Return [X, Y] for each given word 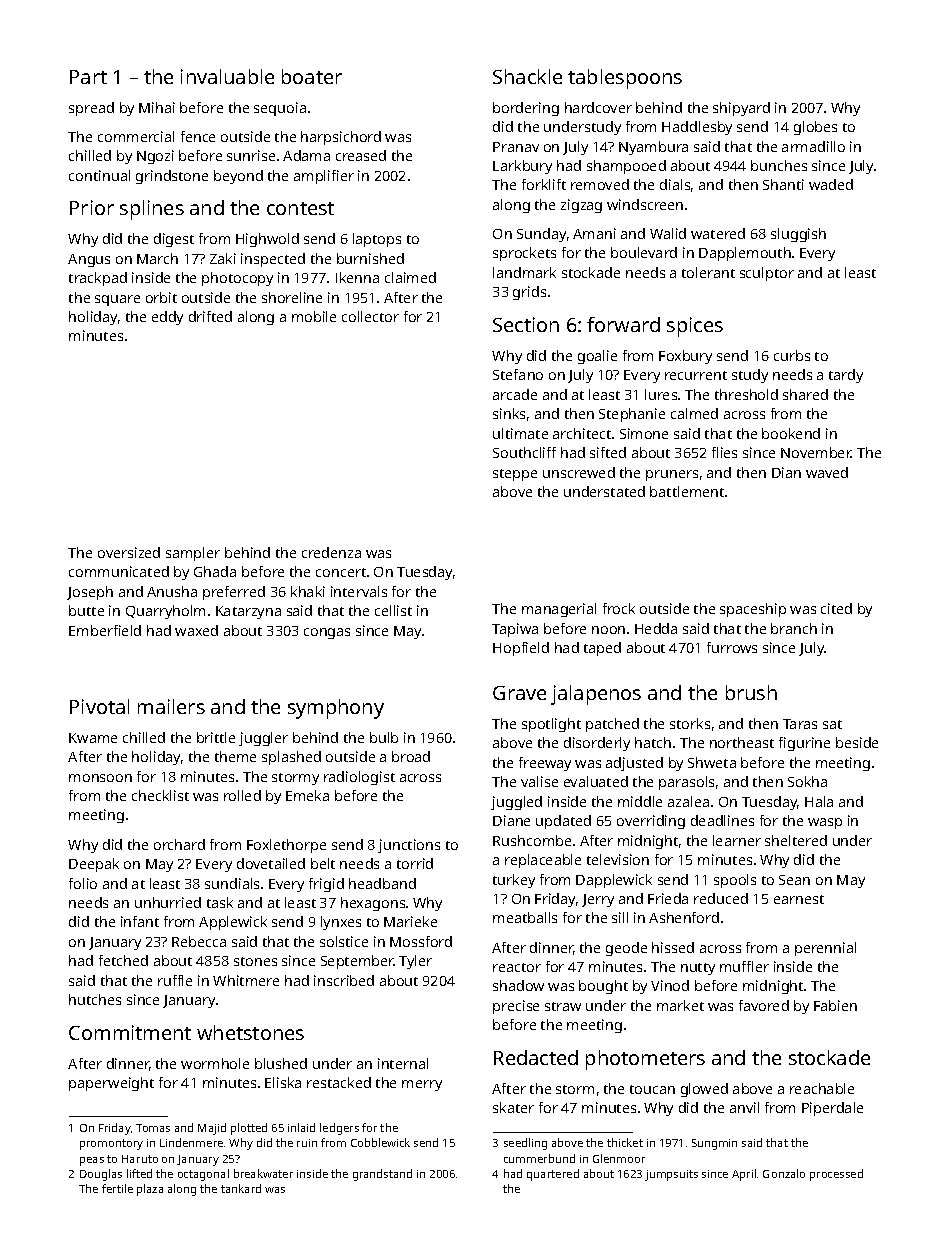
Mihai [157, 107]
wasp [825, 823]
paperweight [111, 1084]
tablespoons [625, 79]
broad [411, 756]
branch [794, 628]
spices [695, 327]
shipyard [741, 109]
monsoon [100, 778]
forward [623, 324]
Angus [89, 260]
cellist [393, 610]
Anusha [172, 591]
